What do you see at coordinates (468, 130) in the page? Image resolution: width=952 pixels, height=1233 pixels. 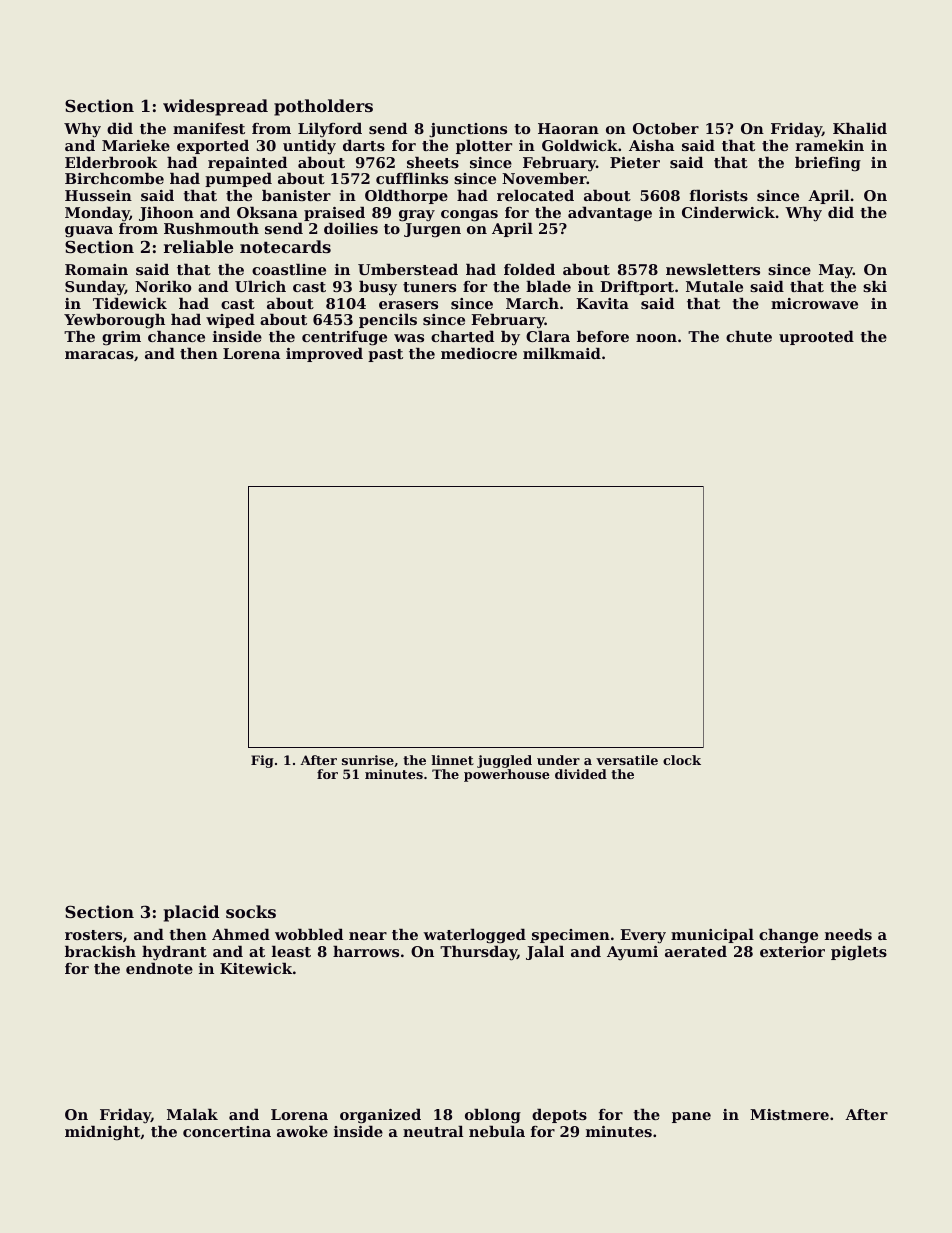 I see `junctions` at bounding box center [468, 130].
